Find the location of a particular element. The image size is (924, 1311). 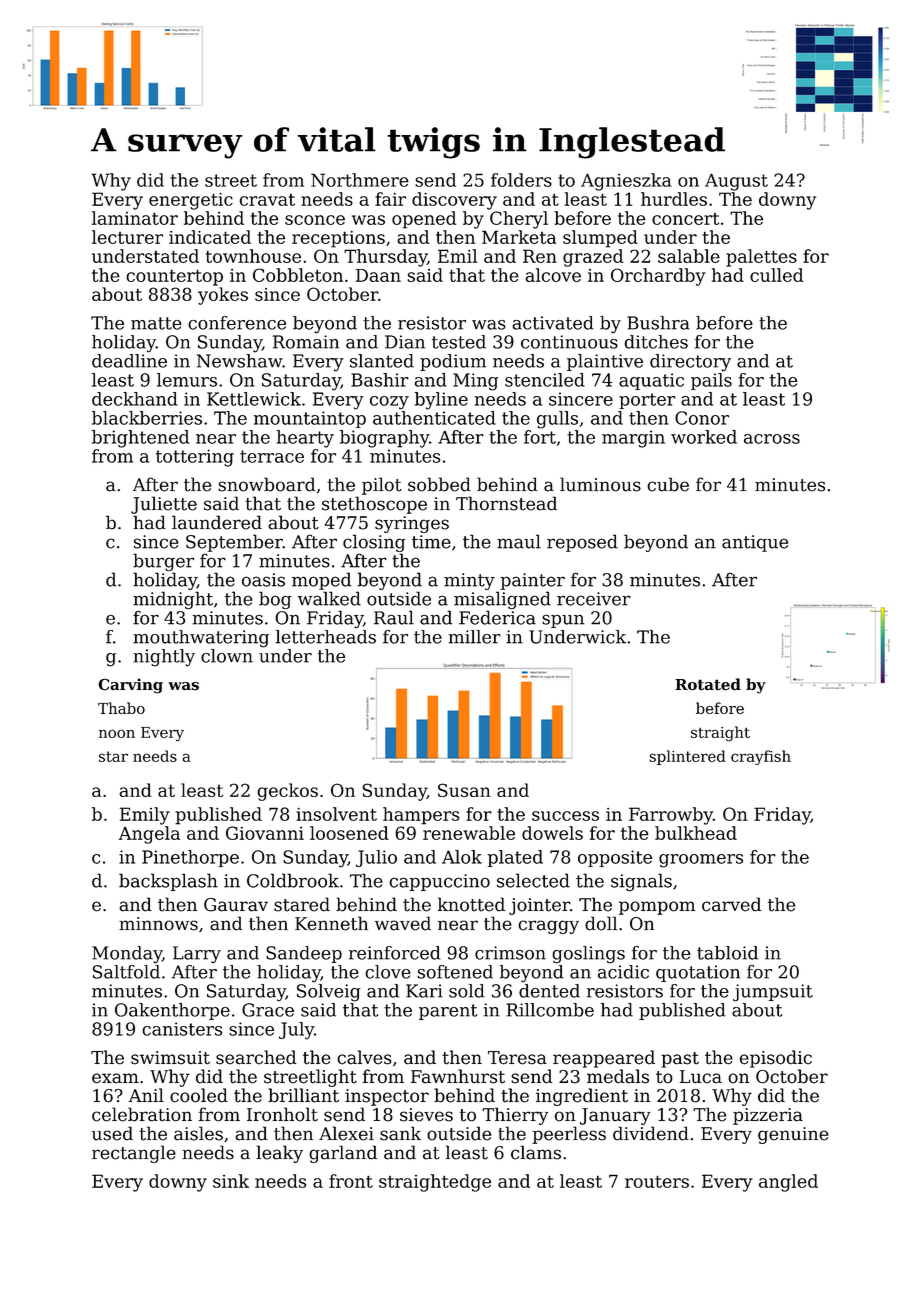

Rotated is located at coordinates (708, 684).
